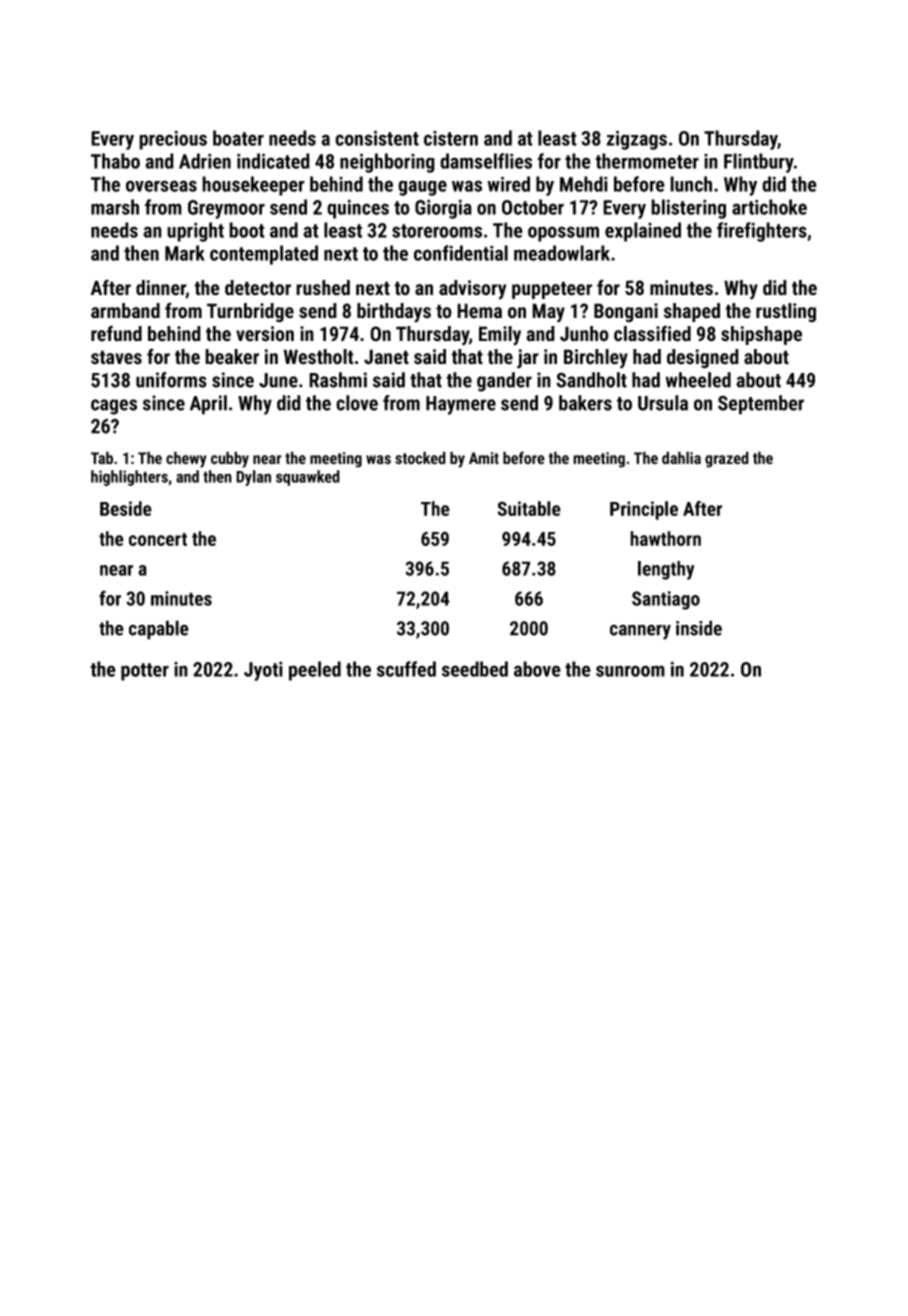 The image size is (908, 1316). What do you see at coordinates (484, 458) in the document?
I see `Amit` at bounding box center [484, 458].
